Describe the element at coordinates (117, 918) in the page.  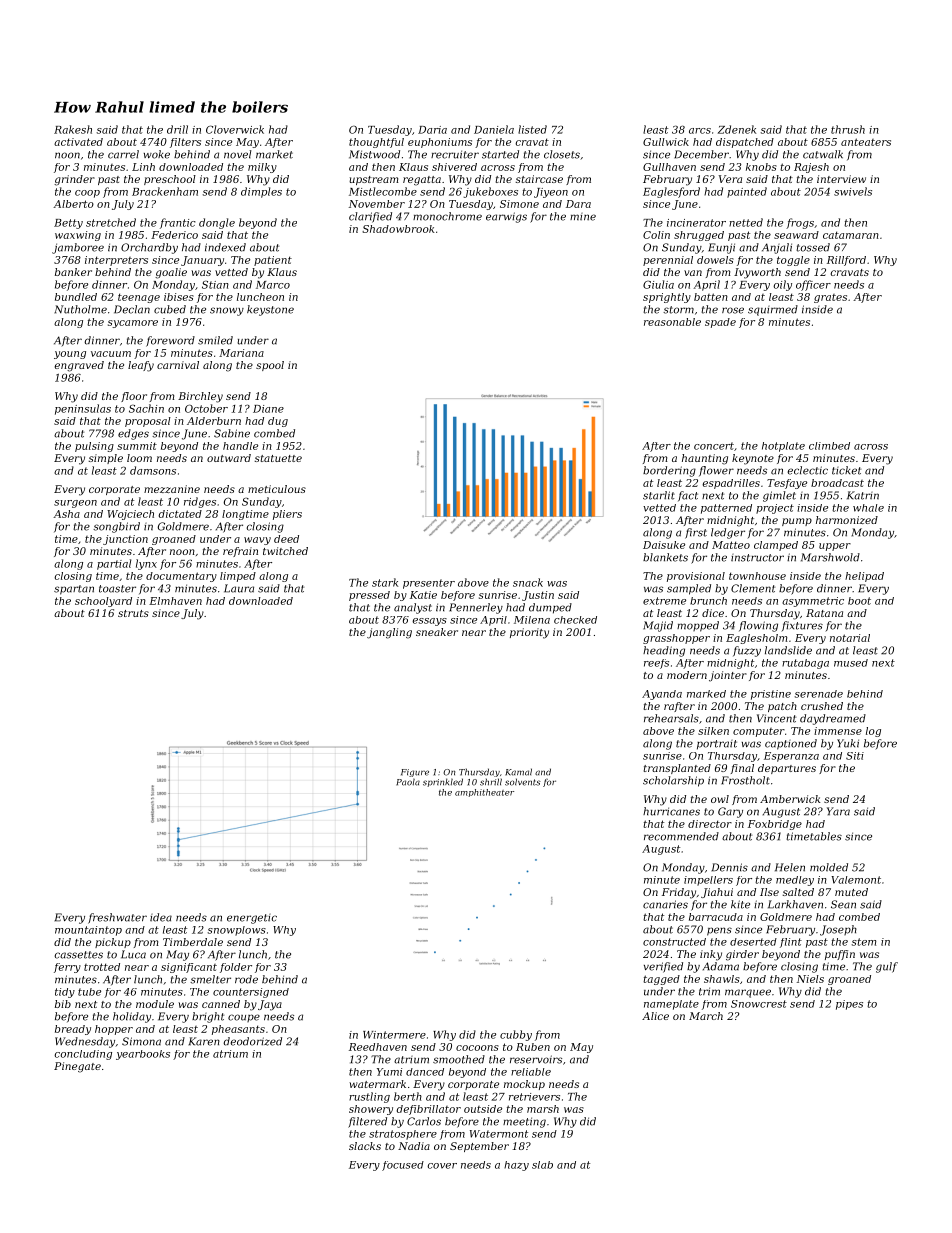
I see `freshwater` at that location.
